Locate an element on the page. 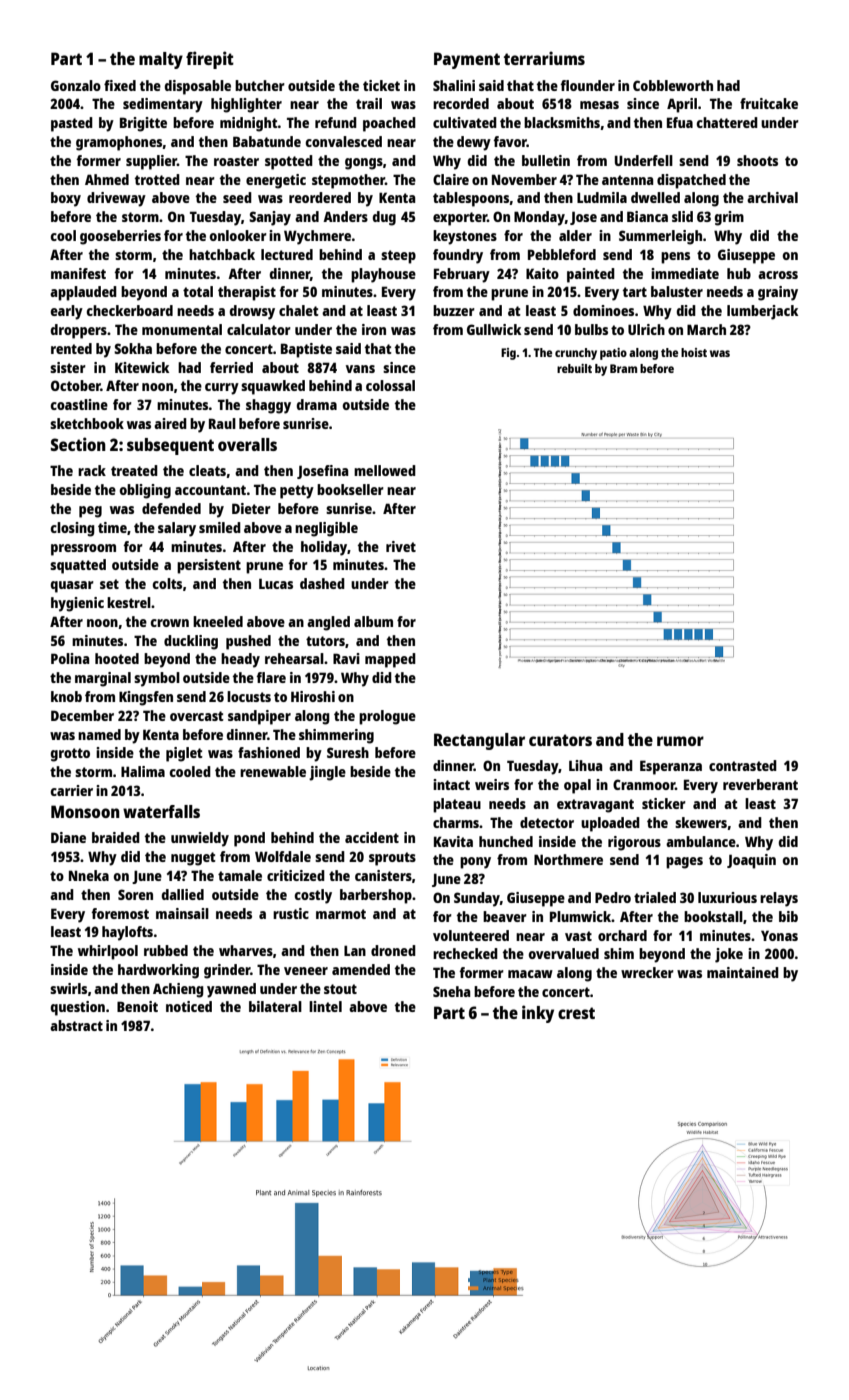 This page has height=1400, width=849. pushed is located at coordinates (248, 642).
